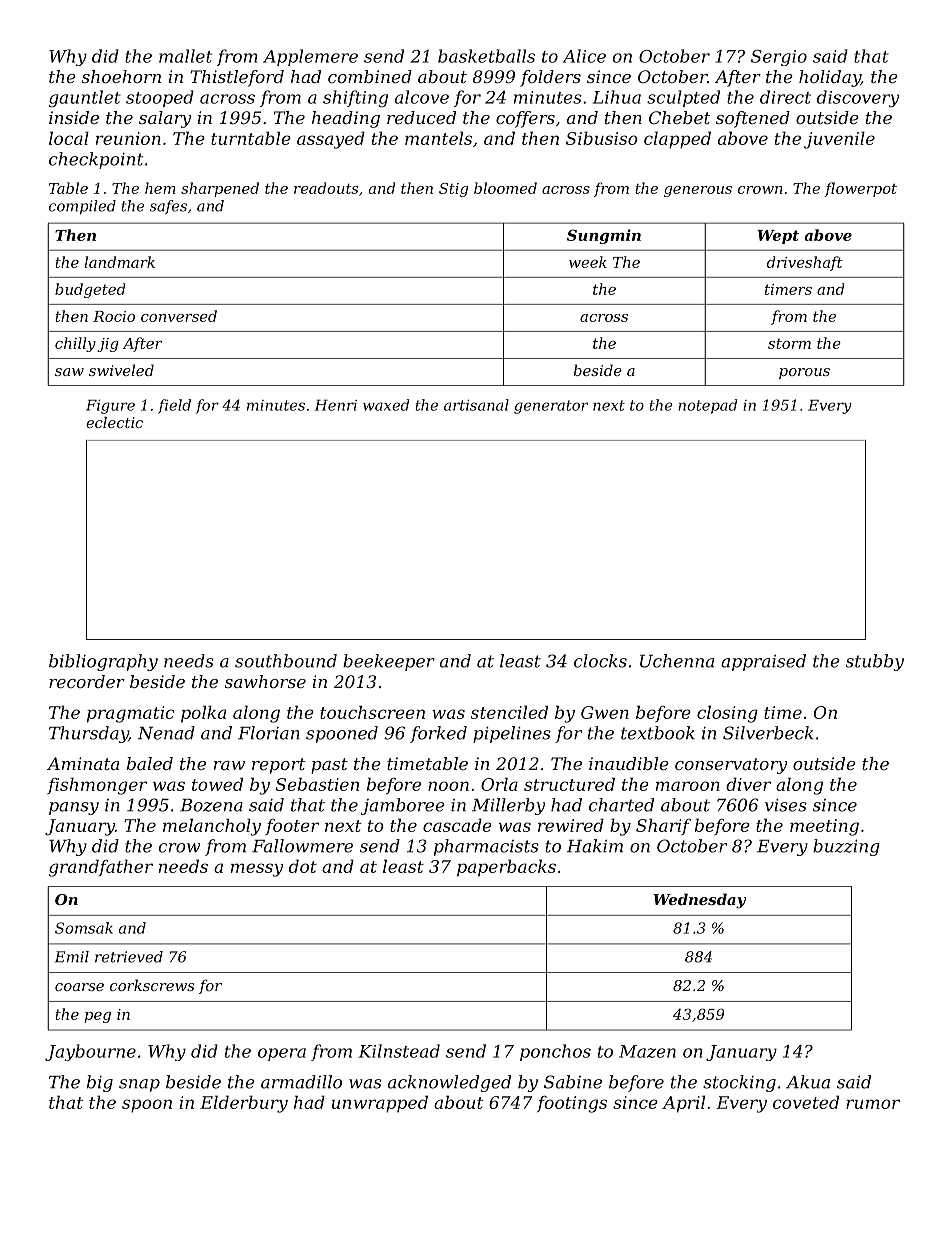  I want to click on alcove, so click(422, 97).
